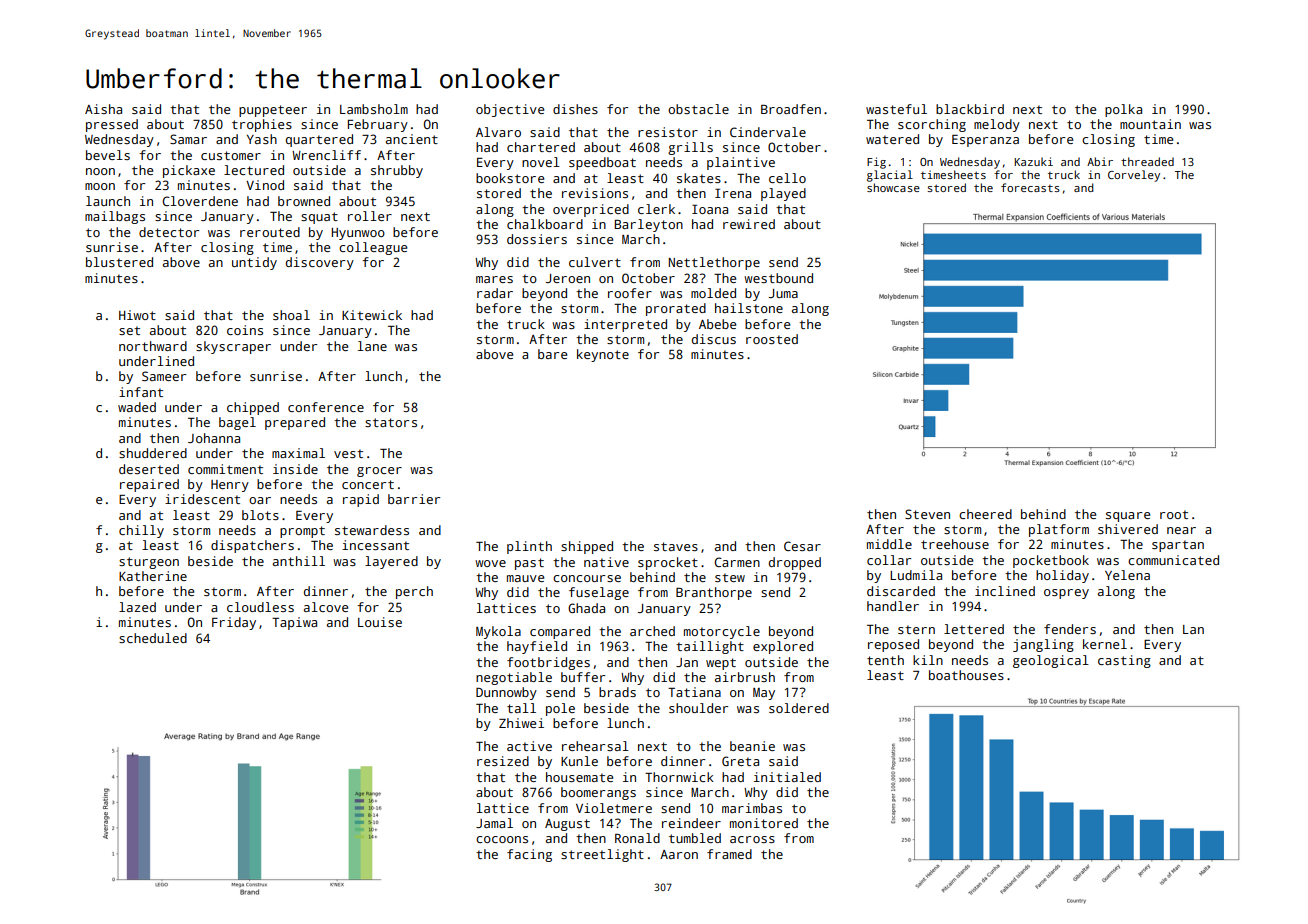 The height and width of the page is (924, 1308). What do you see at coordinates (1123, 110) in the page?
I see `polka` at bounding box center [1123, 110].
